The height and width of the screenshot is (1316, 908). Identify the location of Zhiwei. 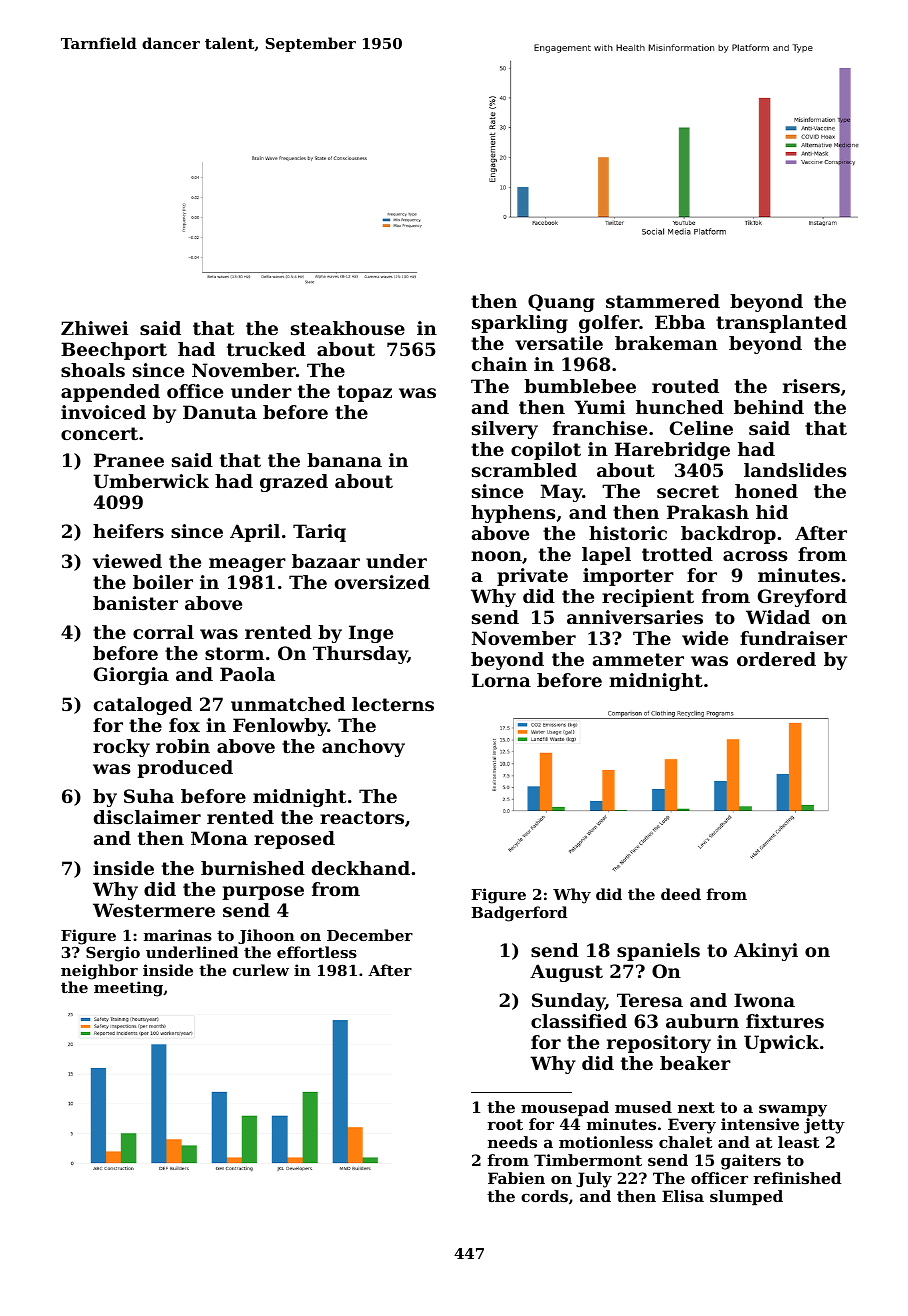
(94, 328).
